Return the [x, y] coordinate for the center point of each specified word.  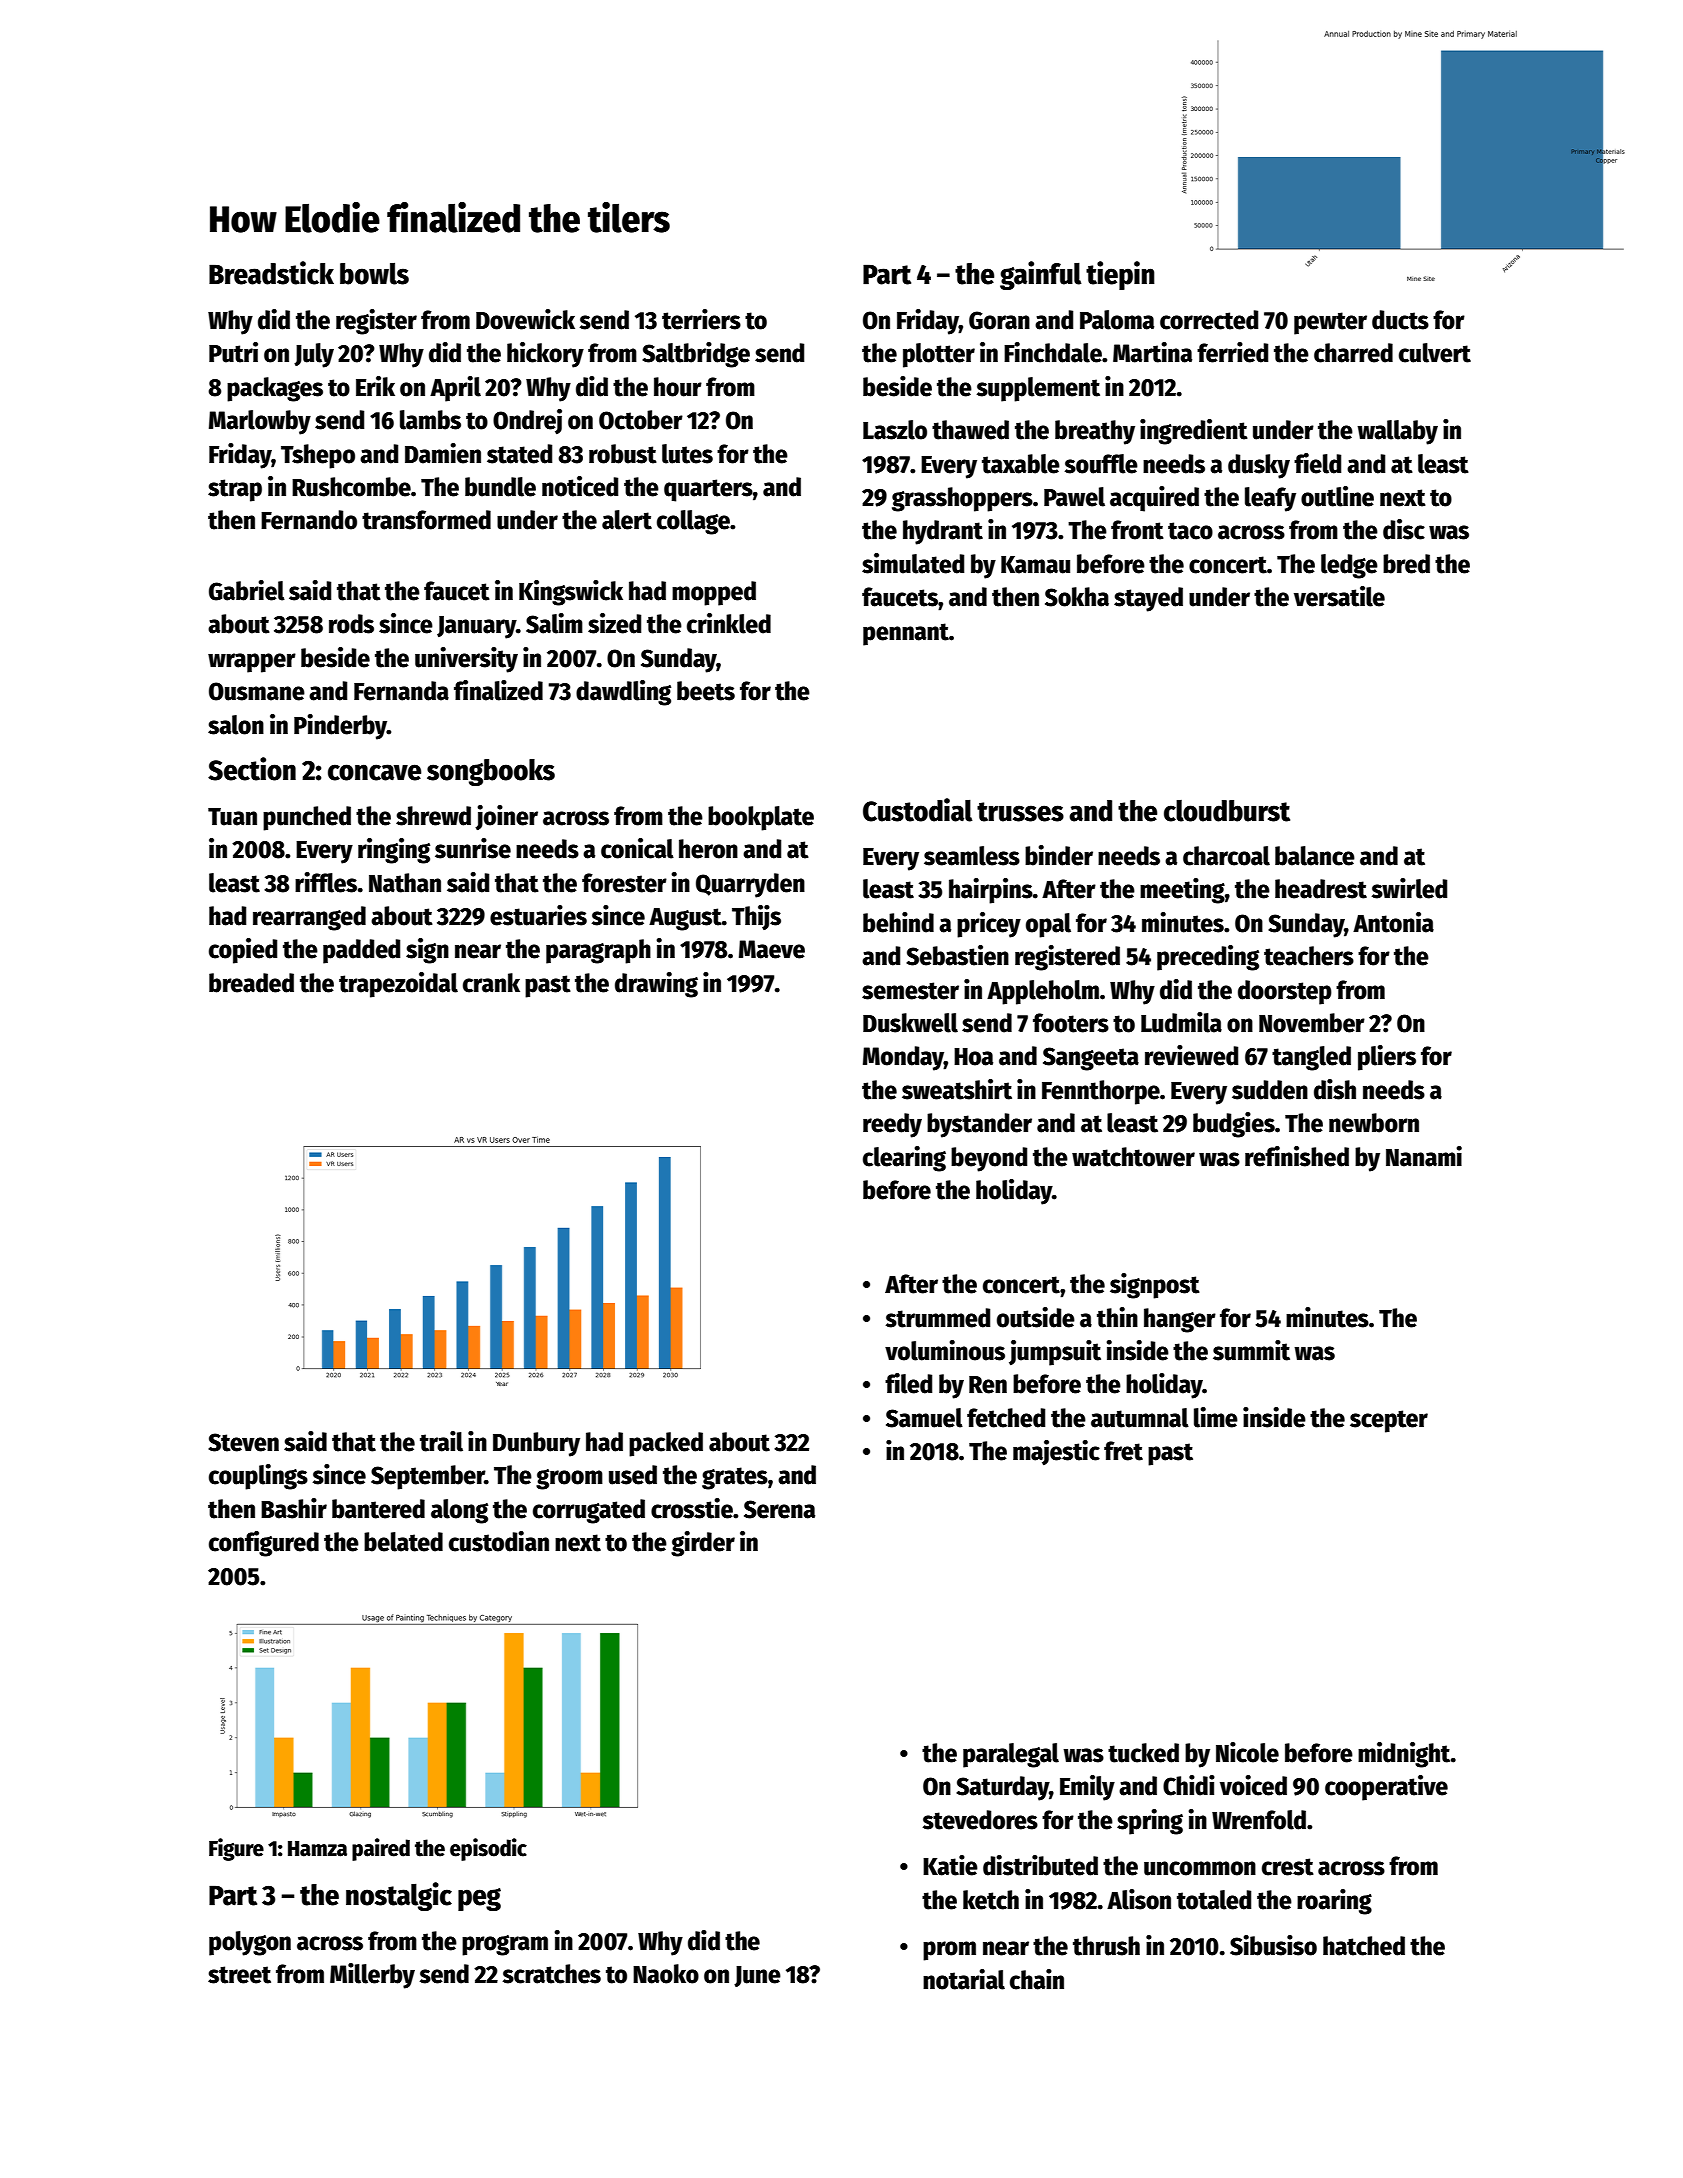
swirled [1409, 888]
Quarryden [750, 885]
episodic [488, 1849]
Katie [950, 1865]
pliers [1387, 1058]
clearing [904, 1159]
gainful [1041, 275]
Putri [233, 352]
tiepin [1120, 275]
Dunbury [536, 1444]
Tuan [232, 817]
